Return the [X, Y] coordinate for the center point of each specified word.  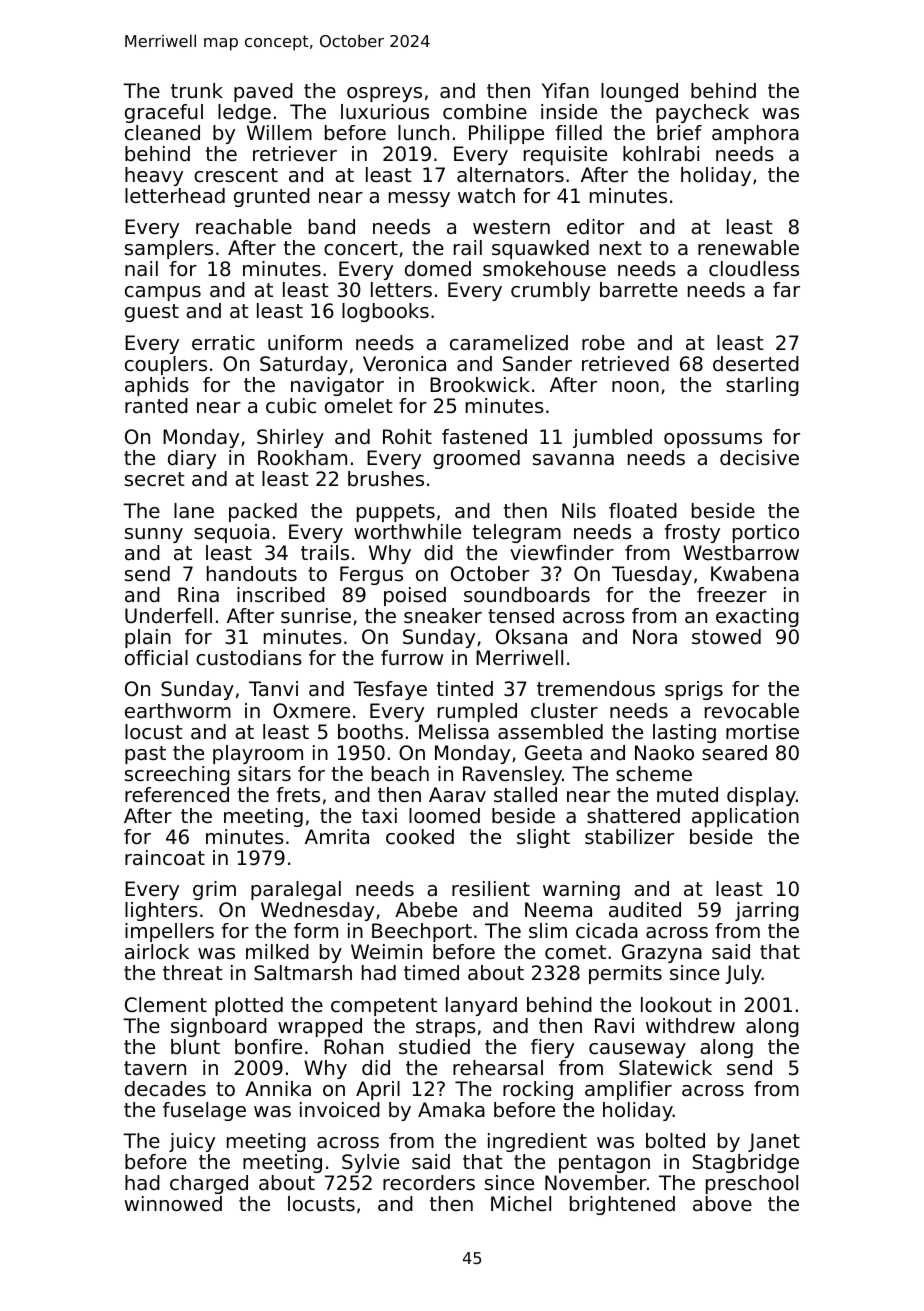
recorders [429, 1183]
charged [209, 1184]
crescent [236, 175]
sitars [264, 773]
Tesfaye [390, 690]
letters [401, 290]
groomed [476, 459]
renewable [748, 248]
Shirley [290, 438]
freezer [732, 595]
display [761, 796]
